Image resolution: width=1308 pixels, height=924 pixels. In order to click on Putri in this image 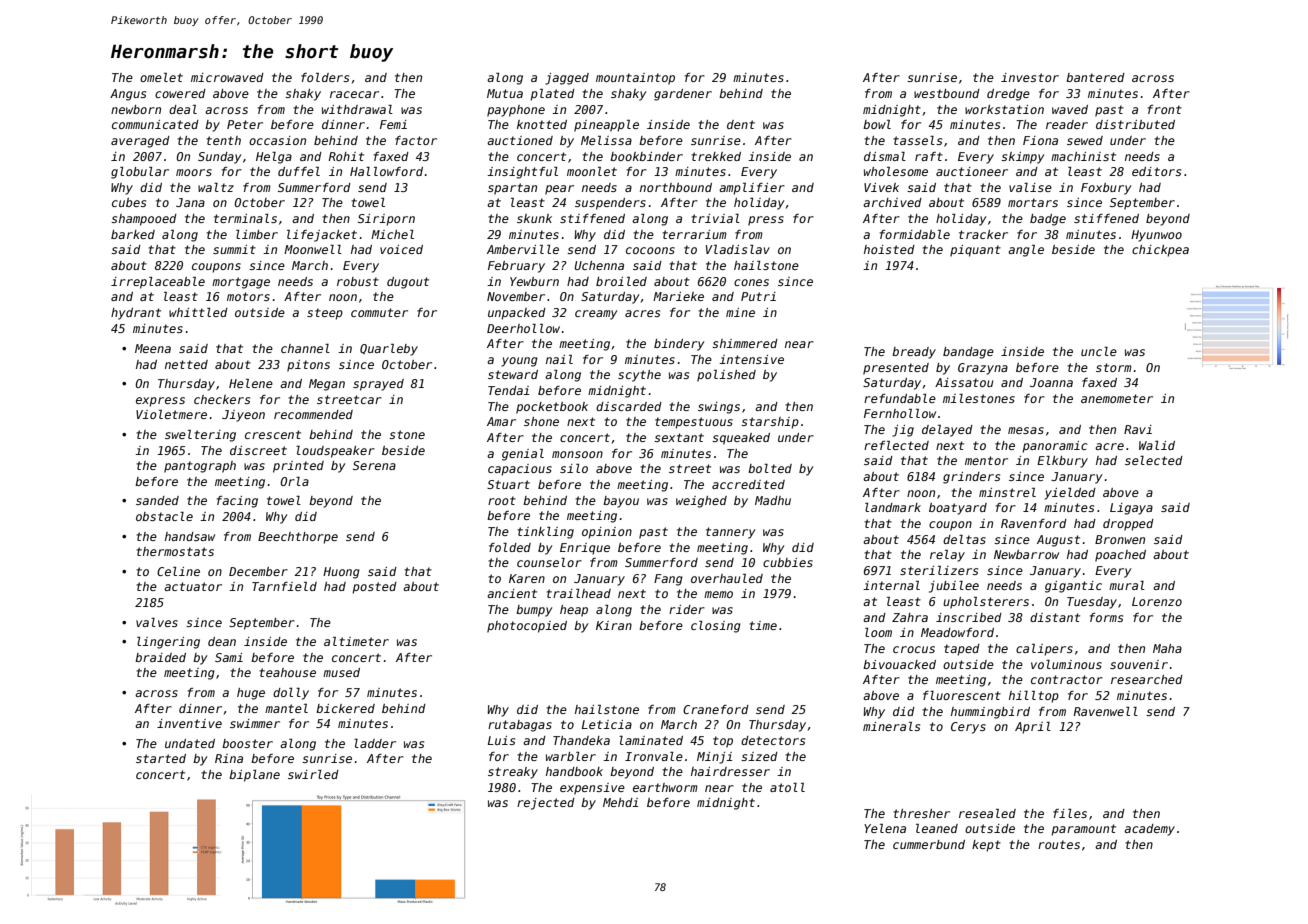, I will do `click(758, 296)`.
